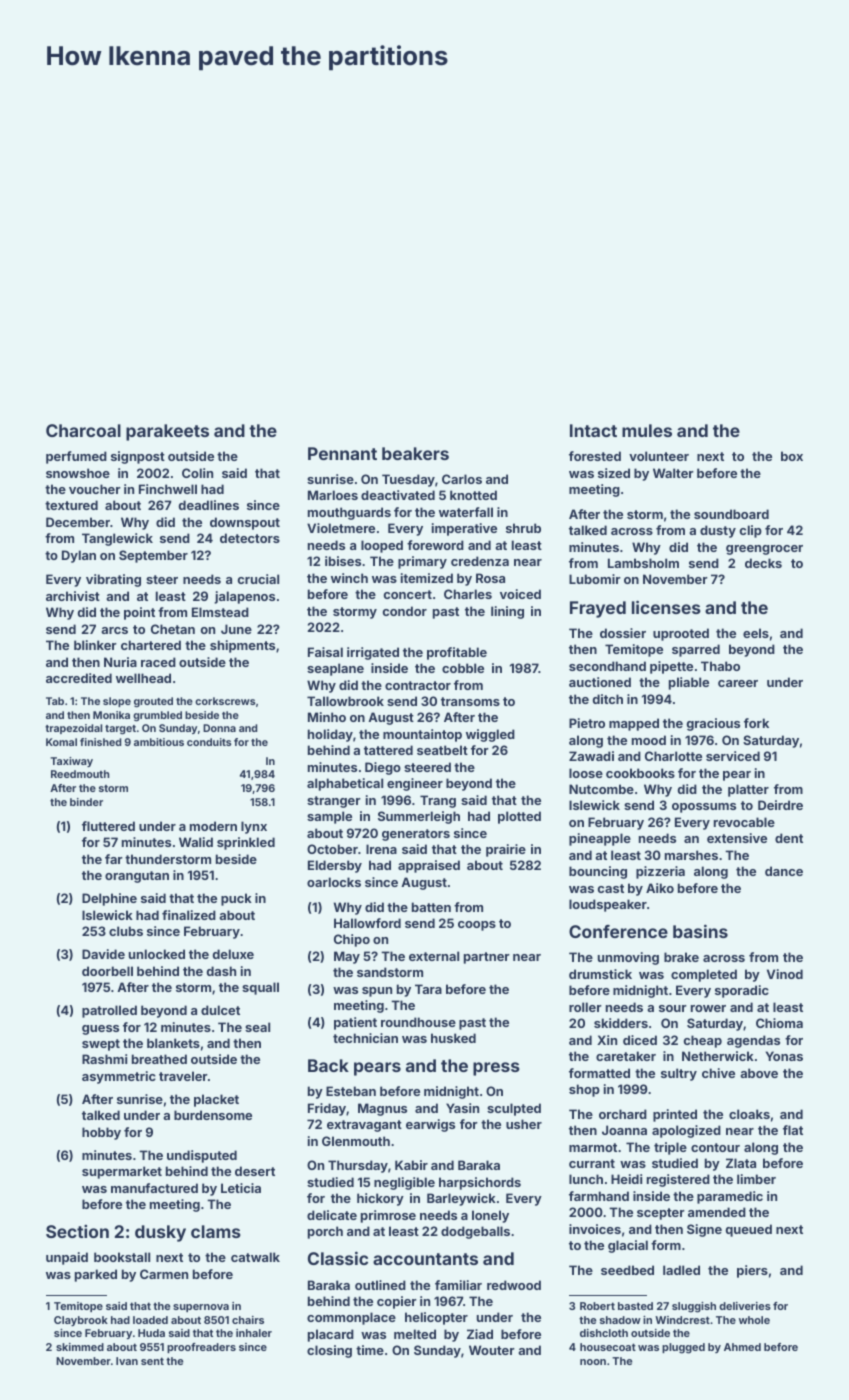  I want to click on Pennant, so click(342, 453).
